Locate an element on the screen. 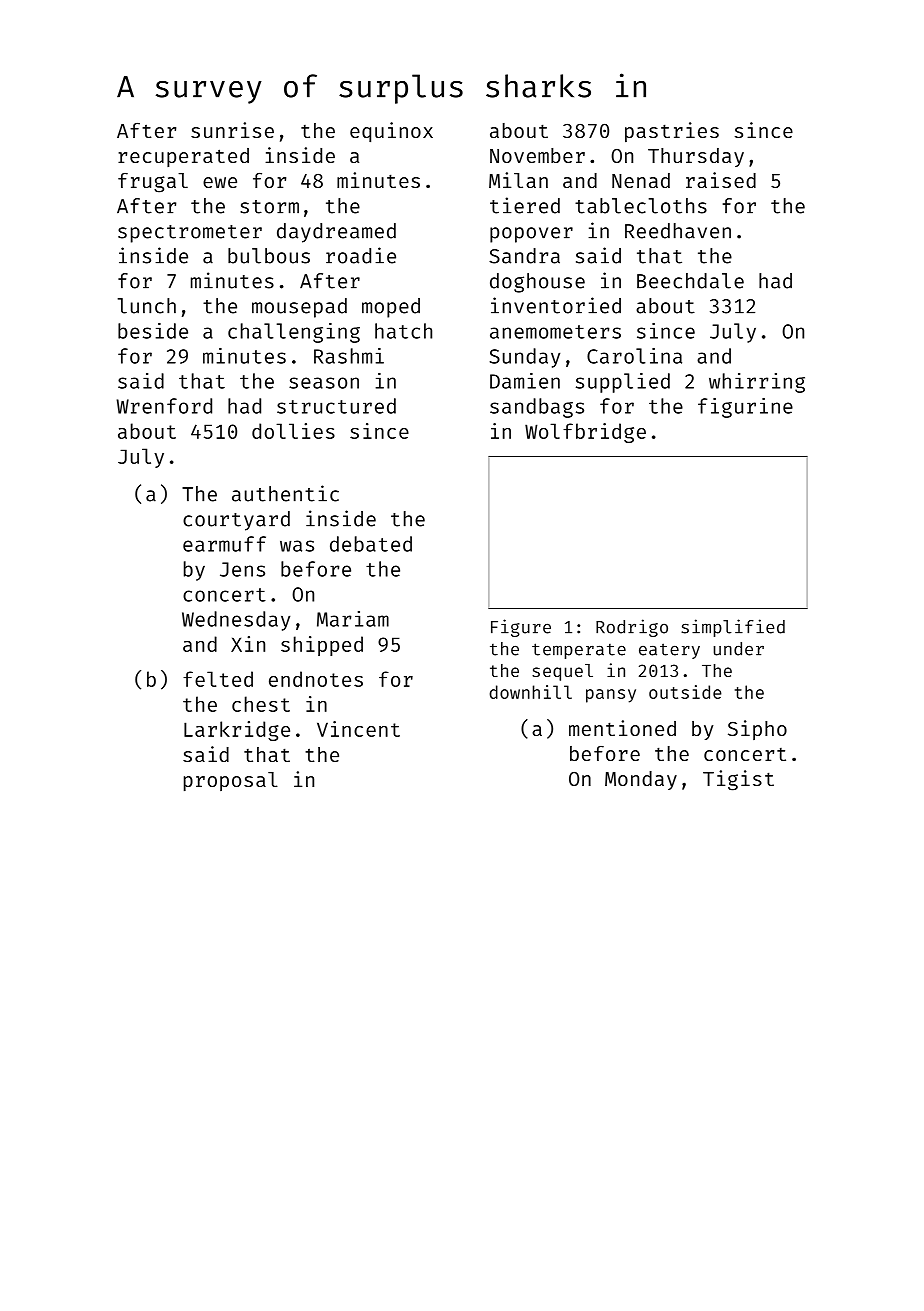 This screenshot has height=1311, width=924. under is located at coordinates (739, 649).
